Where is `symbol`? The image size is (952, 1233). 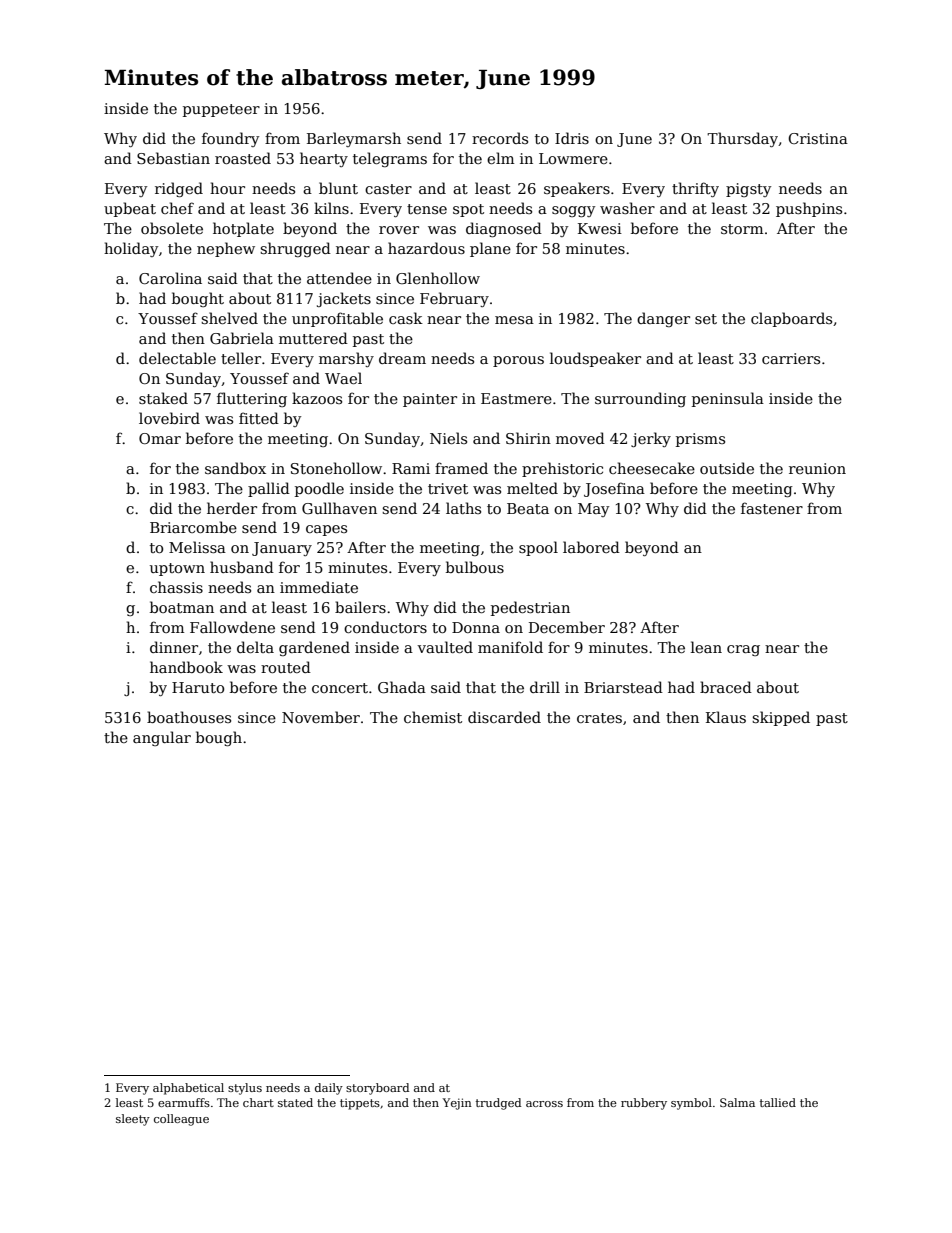
symbol is located at coordinates (691, 1104).
